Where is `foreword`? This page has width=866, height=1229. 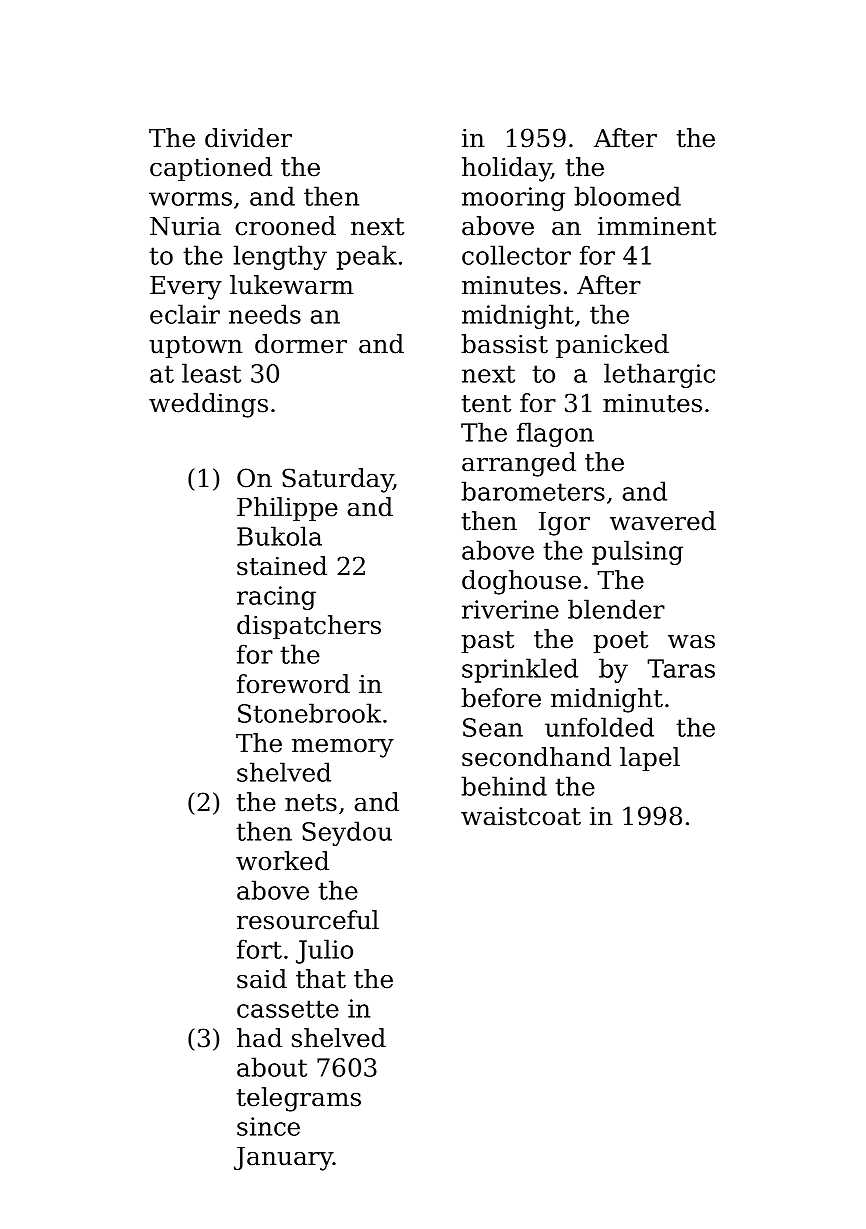 foreword is located at coordinates (293, 684).
